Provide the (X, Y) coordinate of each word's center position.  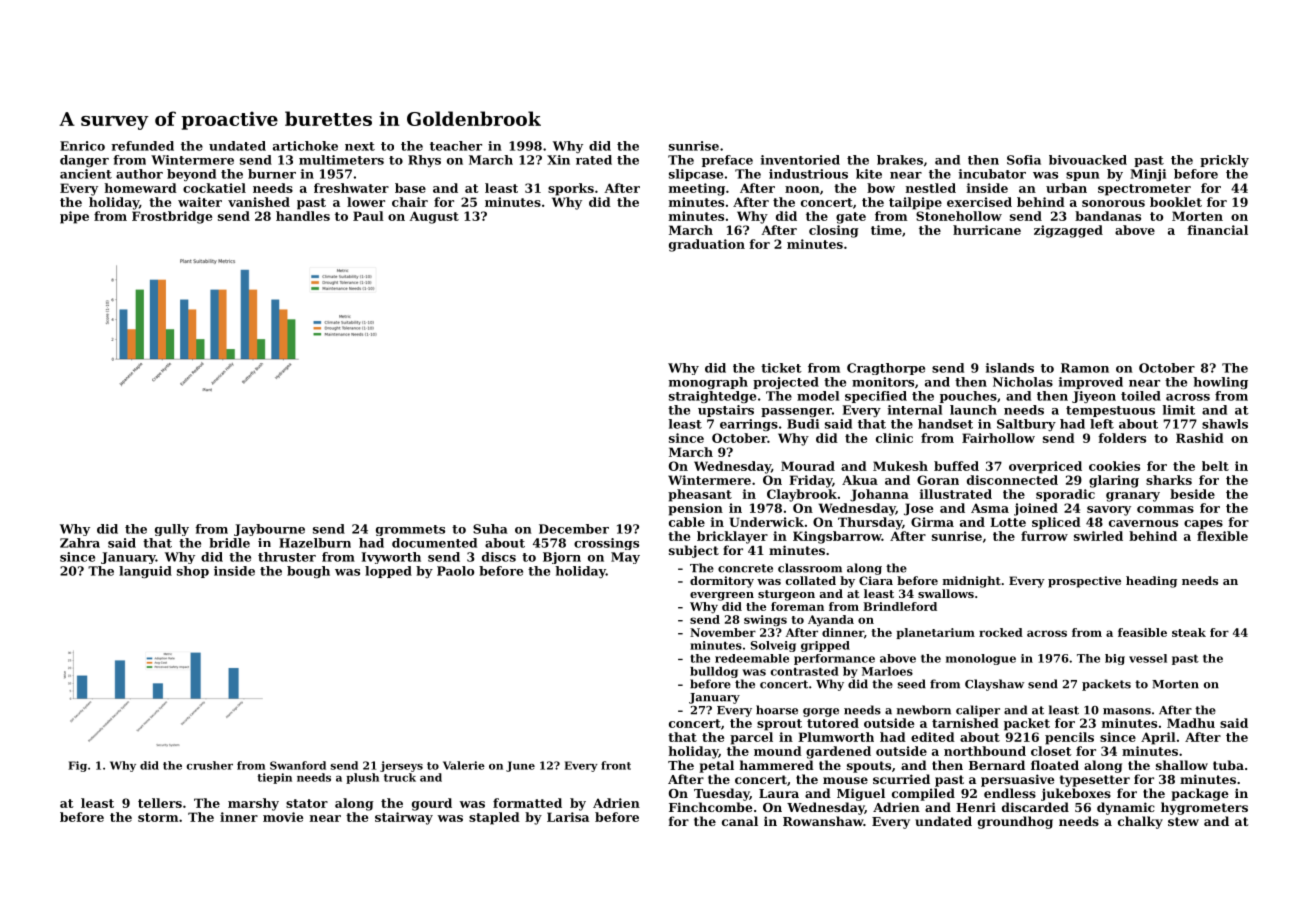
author (139, 174)
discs (499, 557)
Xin (558, 160)
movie (283, 817)
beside (1192, 494)
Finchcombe (710, 807)
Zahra (80, 543)
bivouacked (1088, 160)
